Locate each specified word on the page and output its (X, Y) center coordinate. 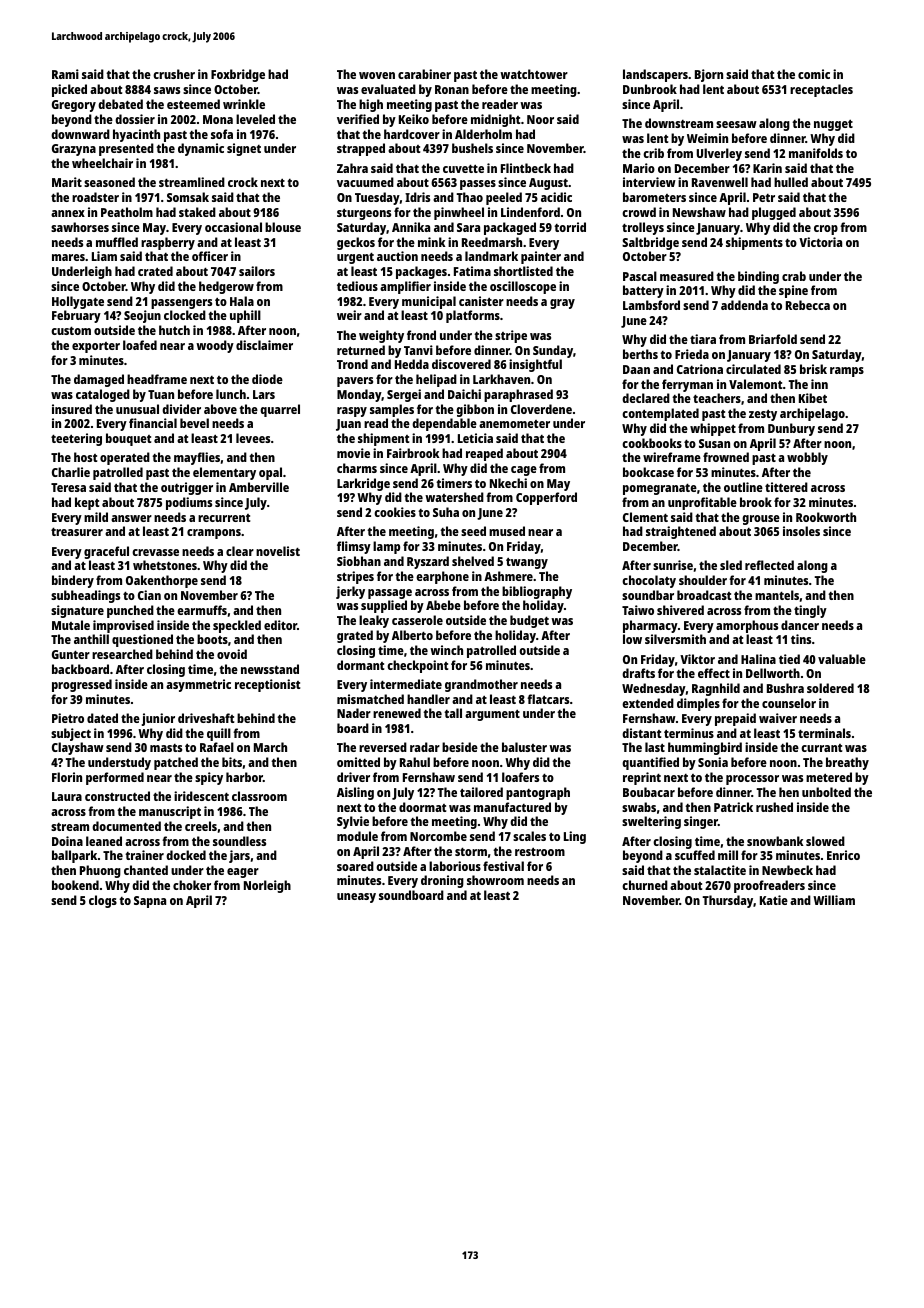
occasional (233, 227)
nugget (833, 125)
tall (453, 713)
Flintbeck (526, 168)
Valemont (755, 384)
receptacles (821, 90)
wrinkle (244, 104)
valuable (842, 659)
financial (153, 423)
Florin (67, 777)
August (548, 184)
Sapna (150, 902)
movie (353, 453)
